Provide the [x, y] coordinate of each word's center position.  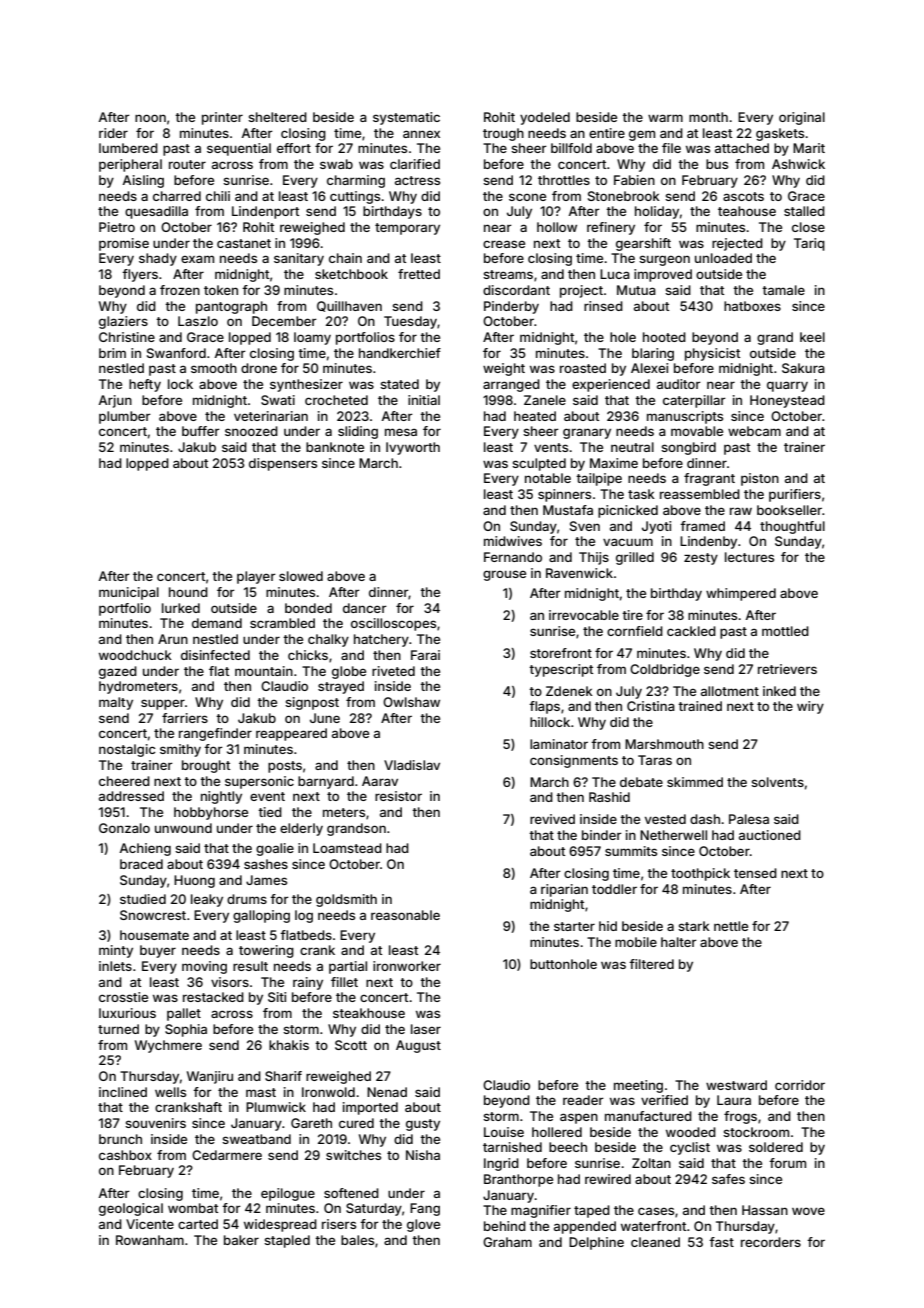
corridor [800, 1085]
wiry [810, 707]
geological [131, 1209]
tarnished [512, 1147]
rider [113, 133]
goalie [275, 849]
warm [665, 118]
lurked [181, 608]
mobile [636, 942]
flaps [544, 707]
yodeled [545, 118]
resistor [398, 796]
